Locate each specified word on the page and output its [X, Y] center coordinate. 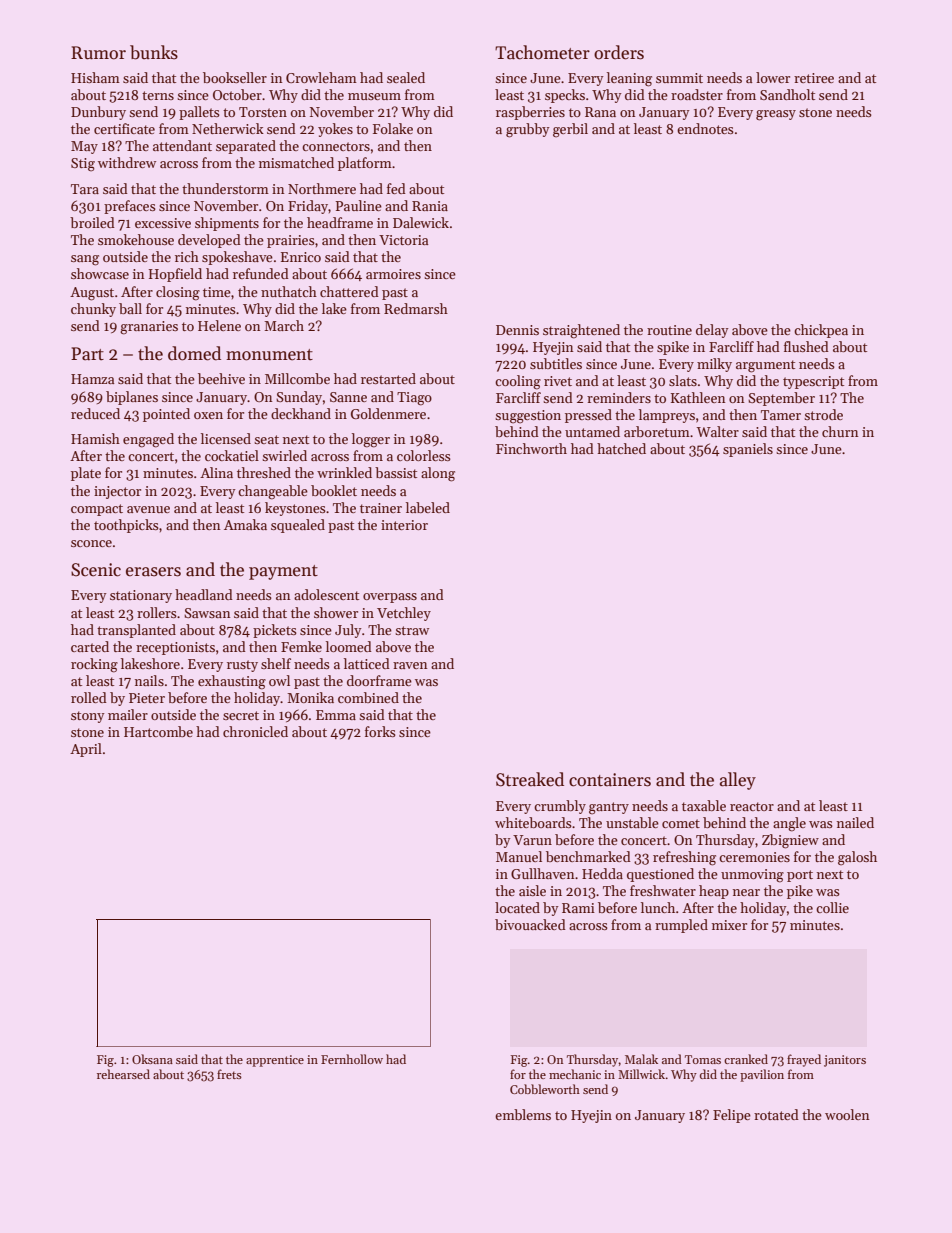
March [284, 325]
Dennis [517, 330]
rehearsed [123, 1074]
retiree [814, 78]
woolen [847, 1114]
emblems [523, 1114]
